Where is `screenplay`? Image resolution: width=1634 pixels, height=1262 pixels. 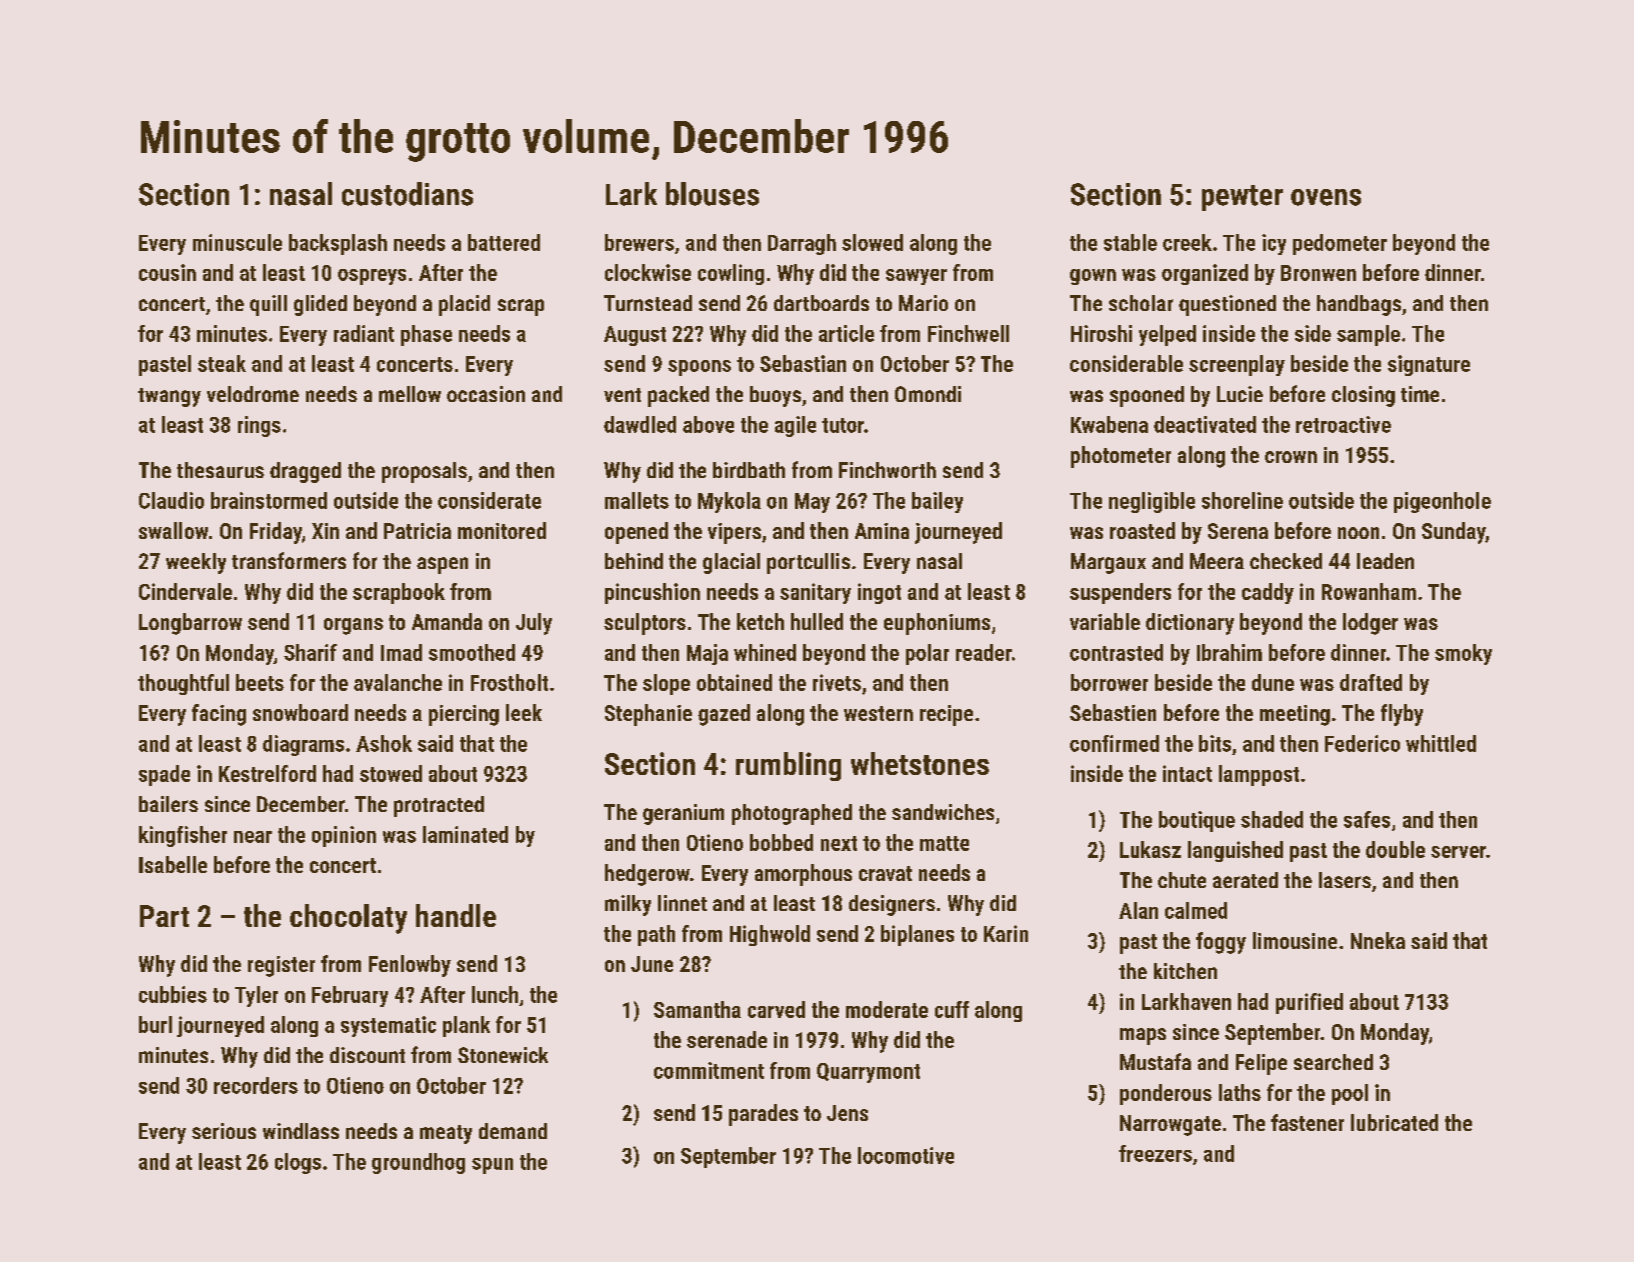 screenplay is located at coordinates (1237, 365).
